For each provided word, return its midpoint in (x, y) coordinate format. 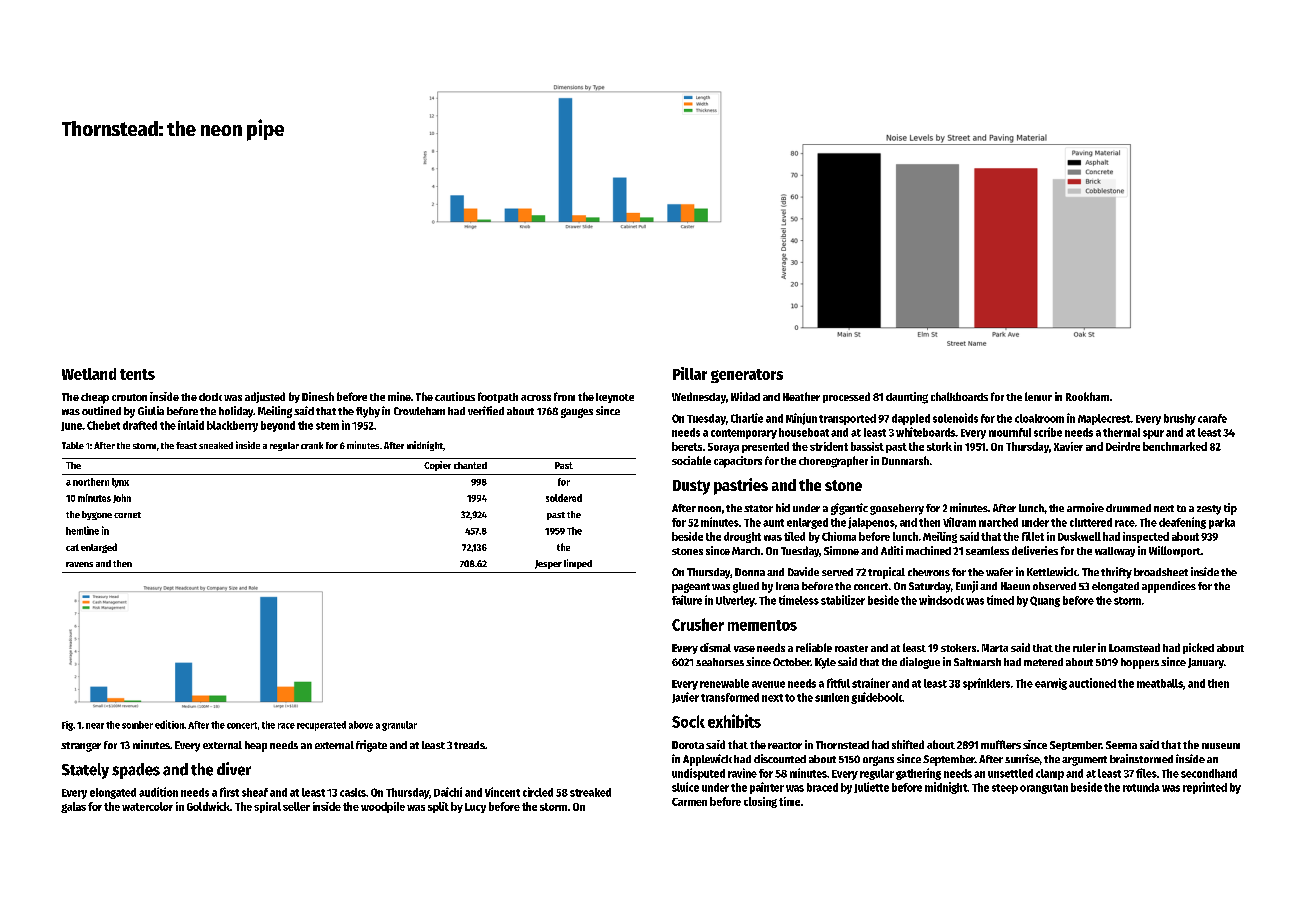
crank (312, 445)
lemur (1038, 396)
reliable (814, 647)
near (95, 726)
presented (765, 447)
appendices (1169, 587)
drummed (1128, 508)
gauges (577, 413)
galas (73, 807)
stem (327, 426)
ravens (79, 564)
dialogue (920, 663)
